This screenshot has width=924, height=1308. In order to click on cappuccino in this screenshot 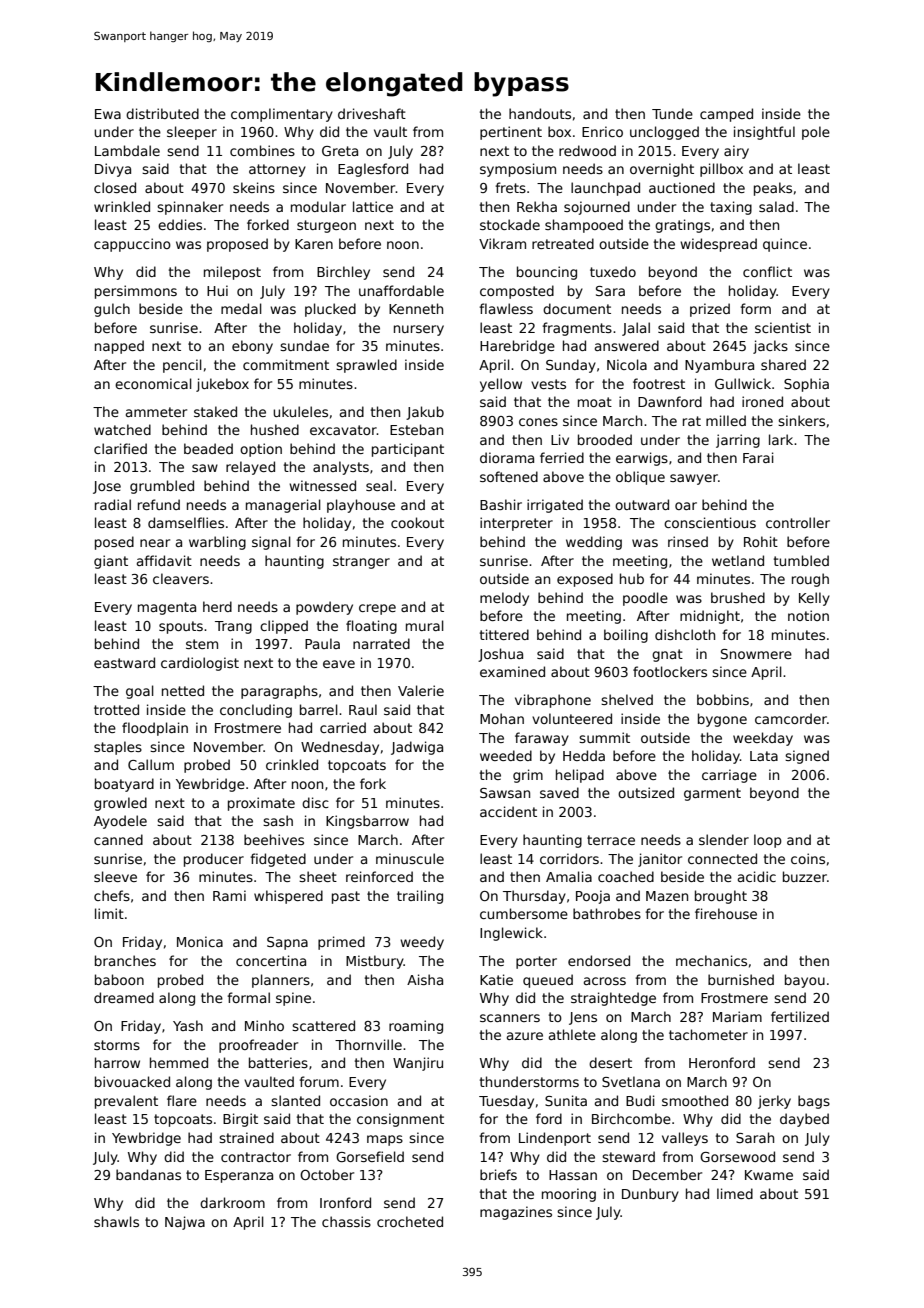, I will do `click(132, 245)`.
